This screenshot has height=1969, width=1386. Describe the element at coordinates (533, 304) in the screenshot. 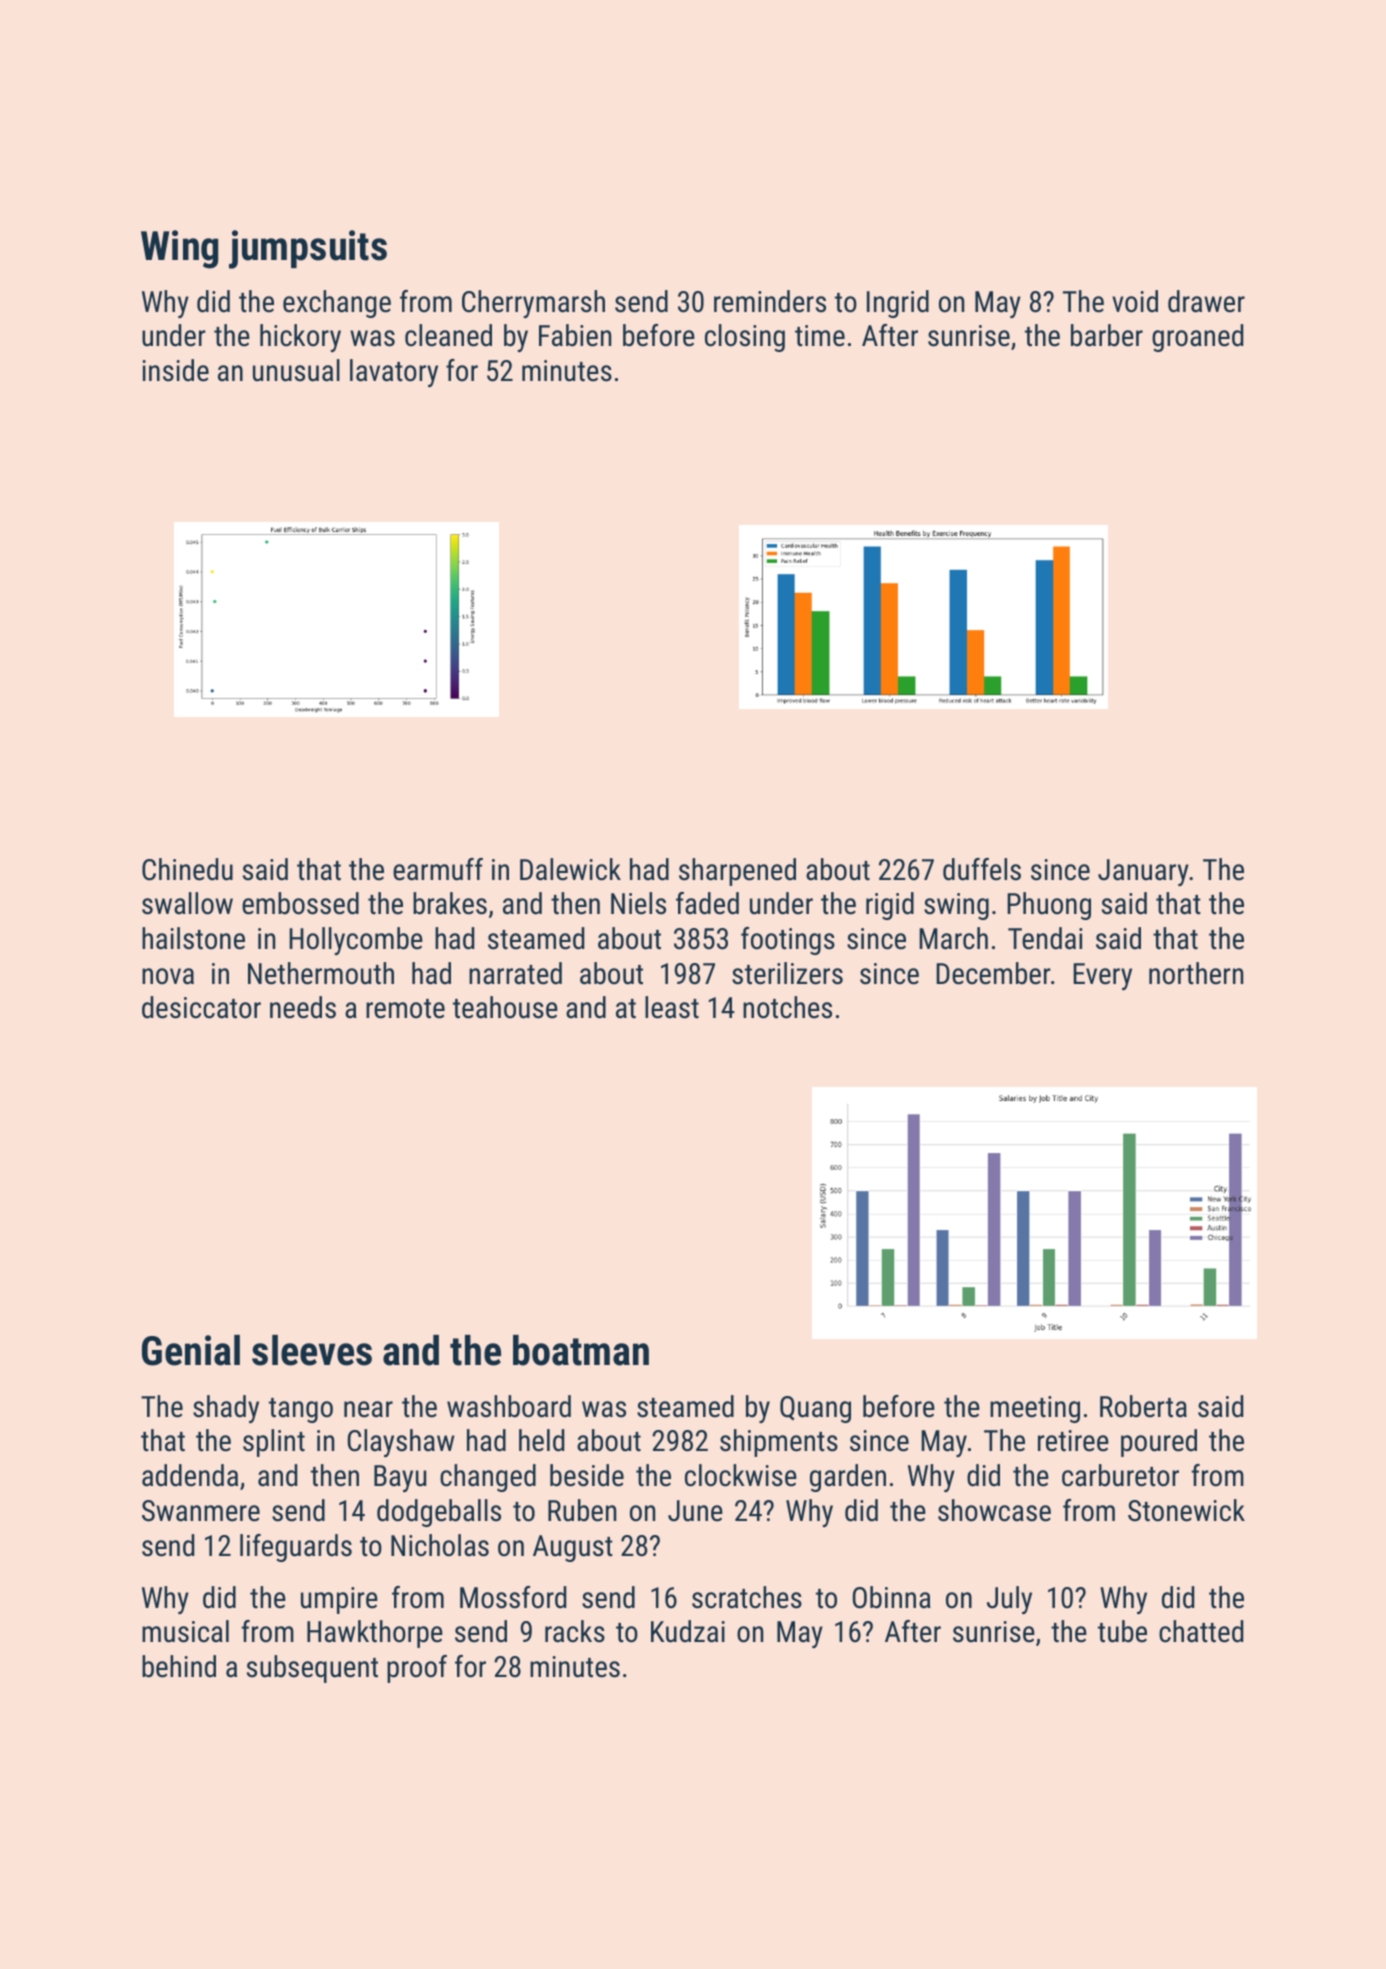

I see `Cherrymarsh` at that location.
